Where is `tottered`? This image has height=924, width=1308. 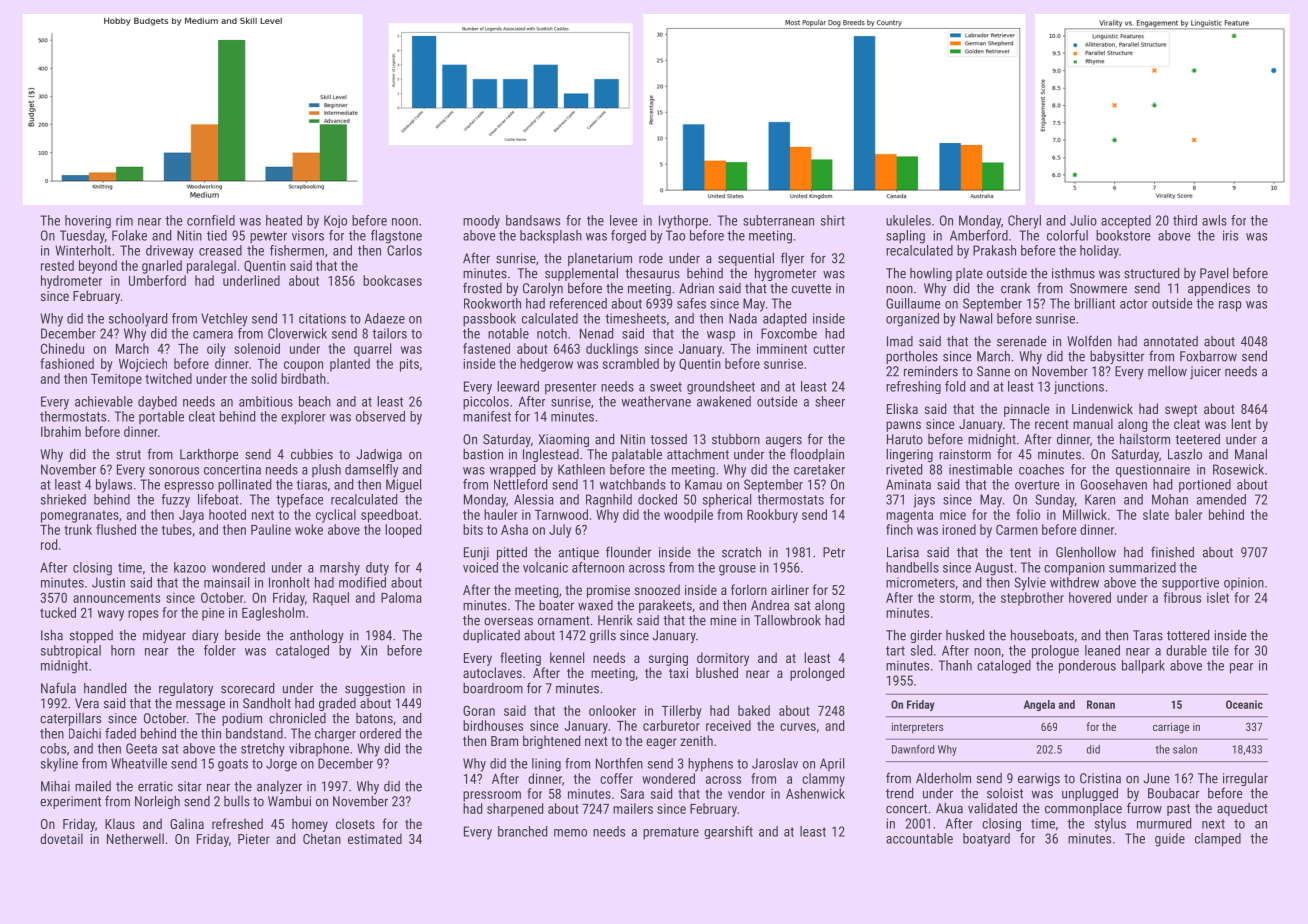 tottered is located at coordinates (1188, 635).
